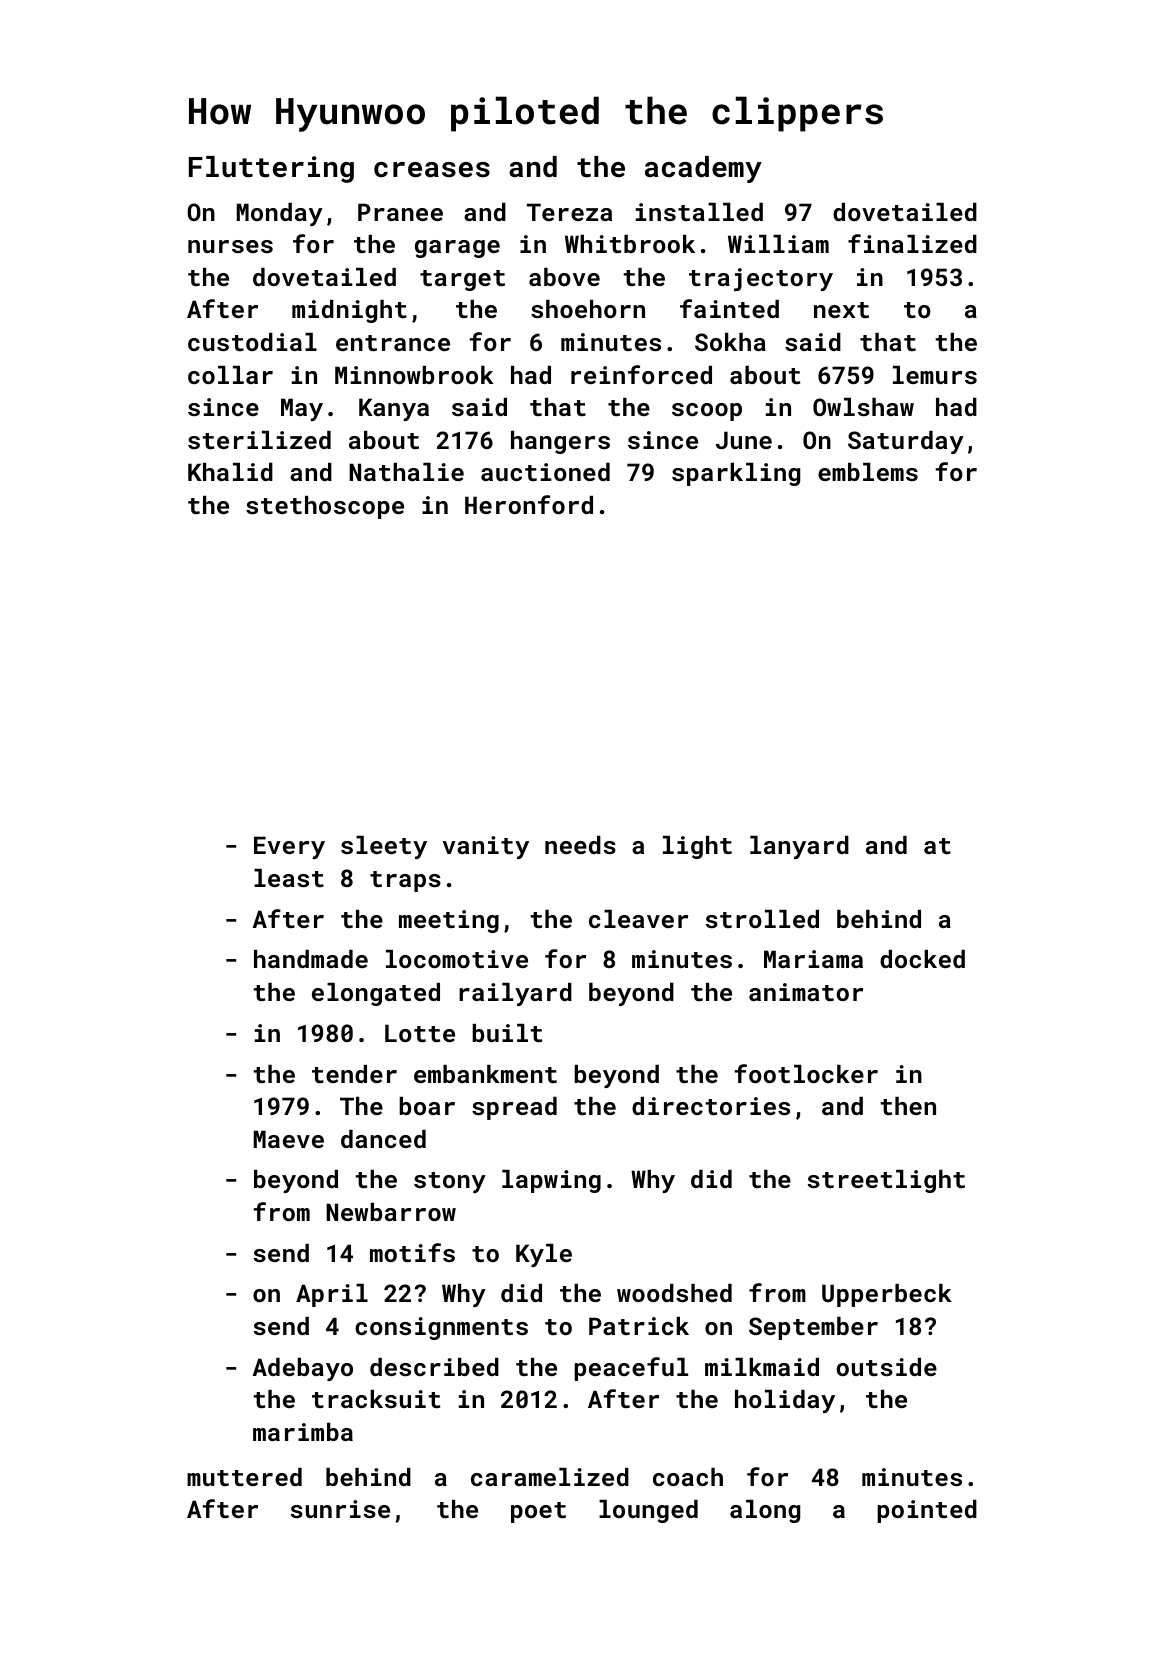 The height and width of the page is (1654, 1165). Describe the element at coordinates (912, 243) in the page. I see `finalized` at that location.
